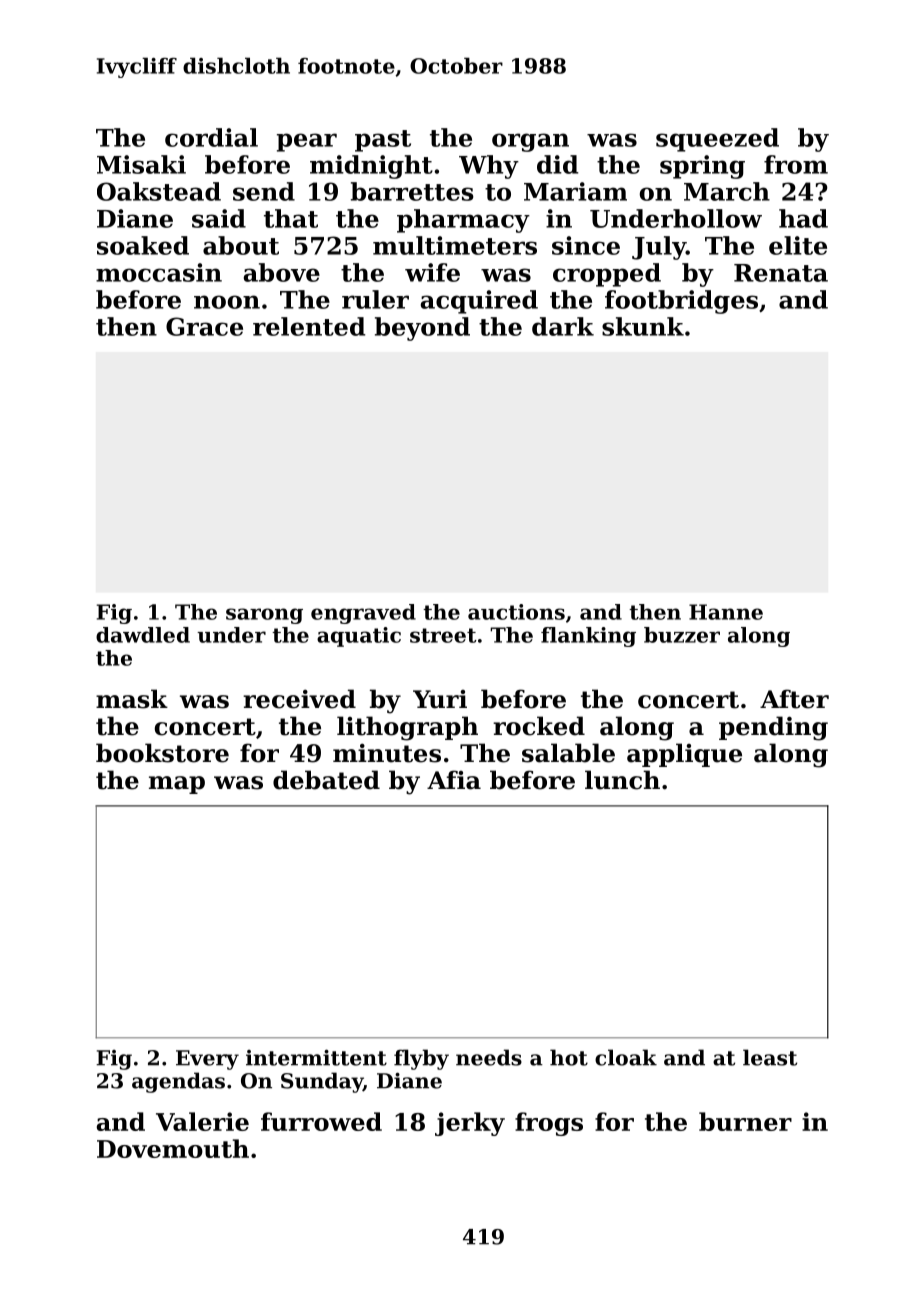 The image size is (924, 1314). What do you see at coordinates (207, 1060) in the screenshot?
I see `Every` at bounding box center [207, 1060].
